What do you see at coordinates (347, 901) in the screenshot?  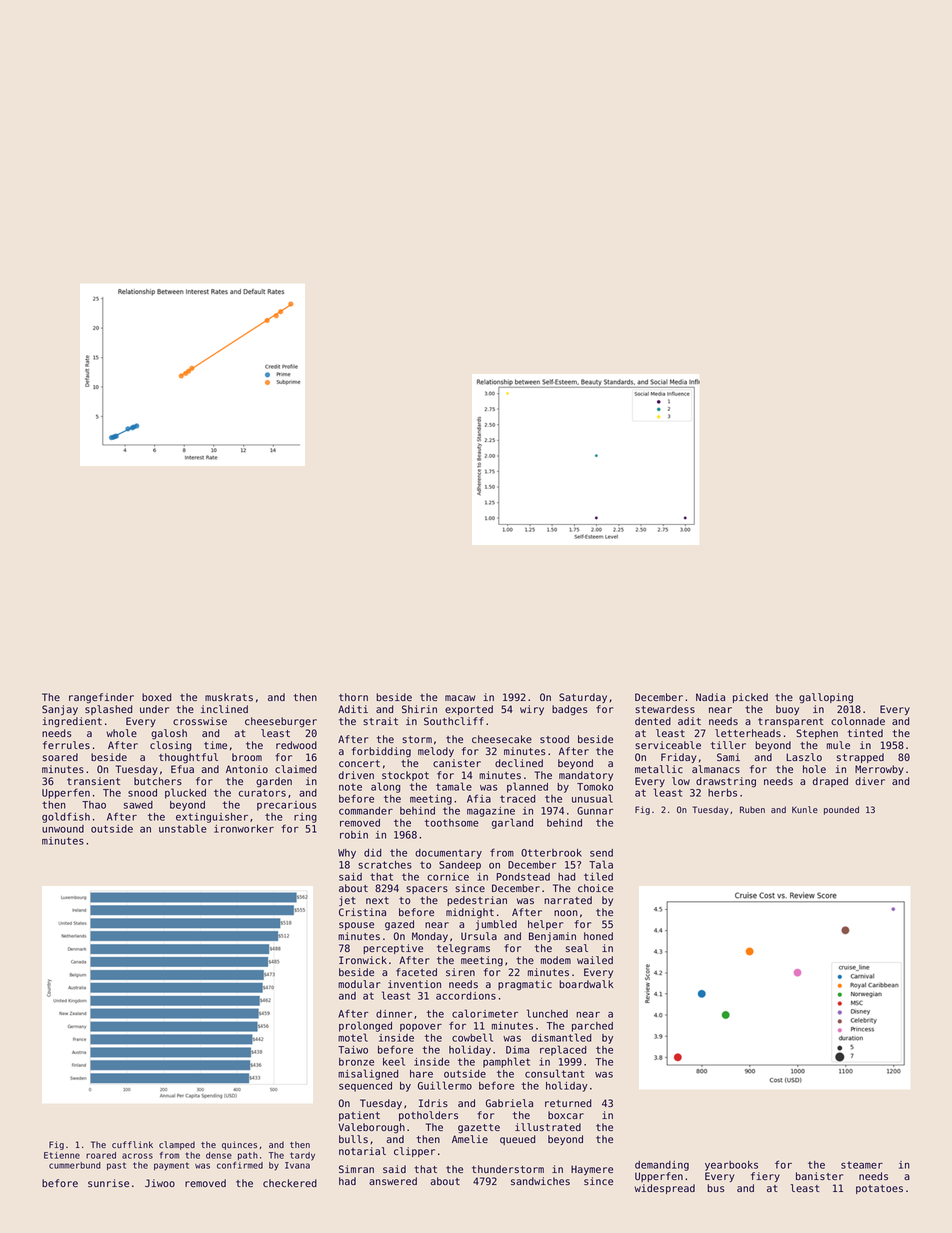 I see `jet` at bounding box center [347, 901].
